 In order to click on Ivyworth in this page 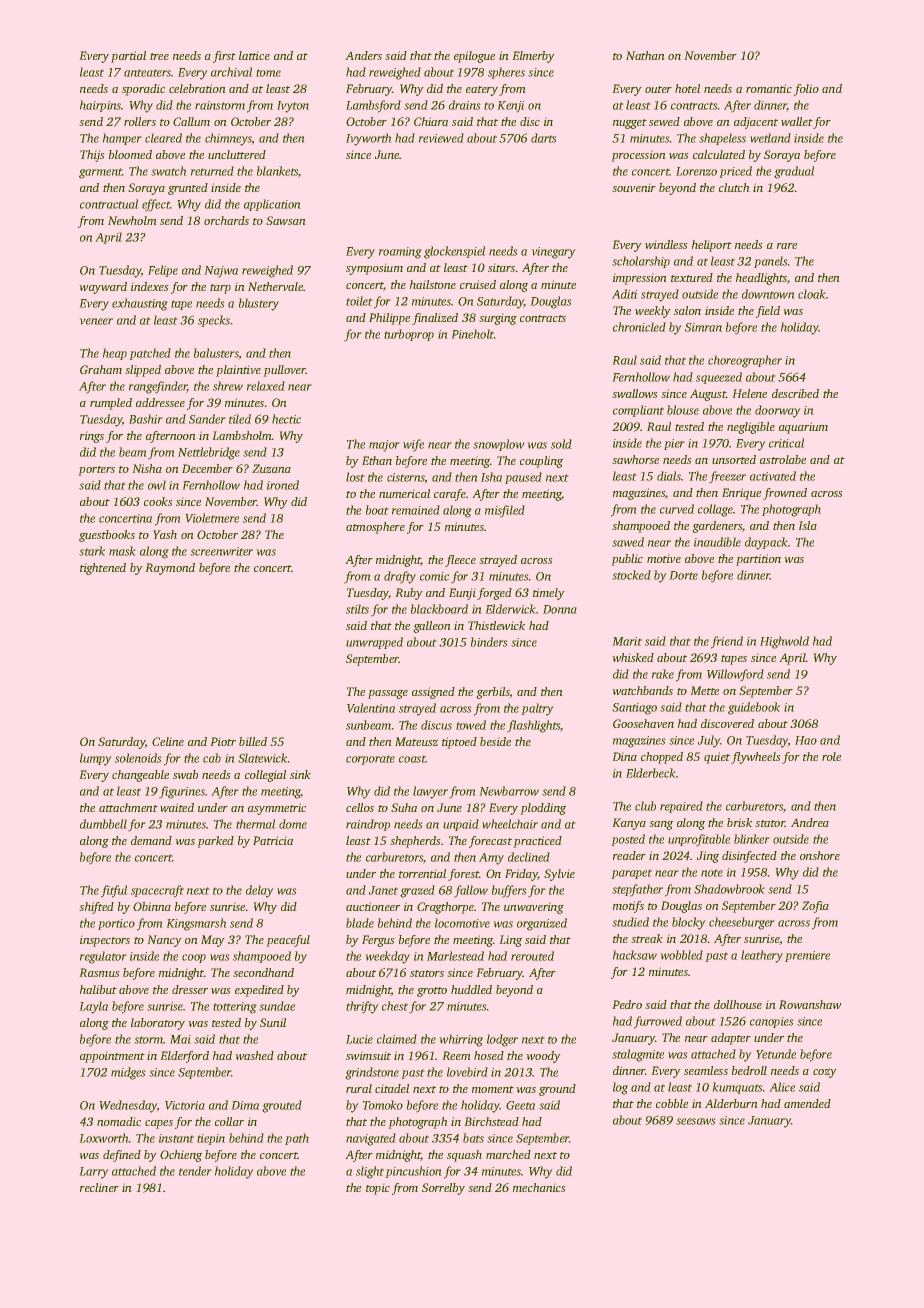, I will do `click(369, 139)`.
